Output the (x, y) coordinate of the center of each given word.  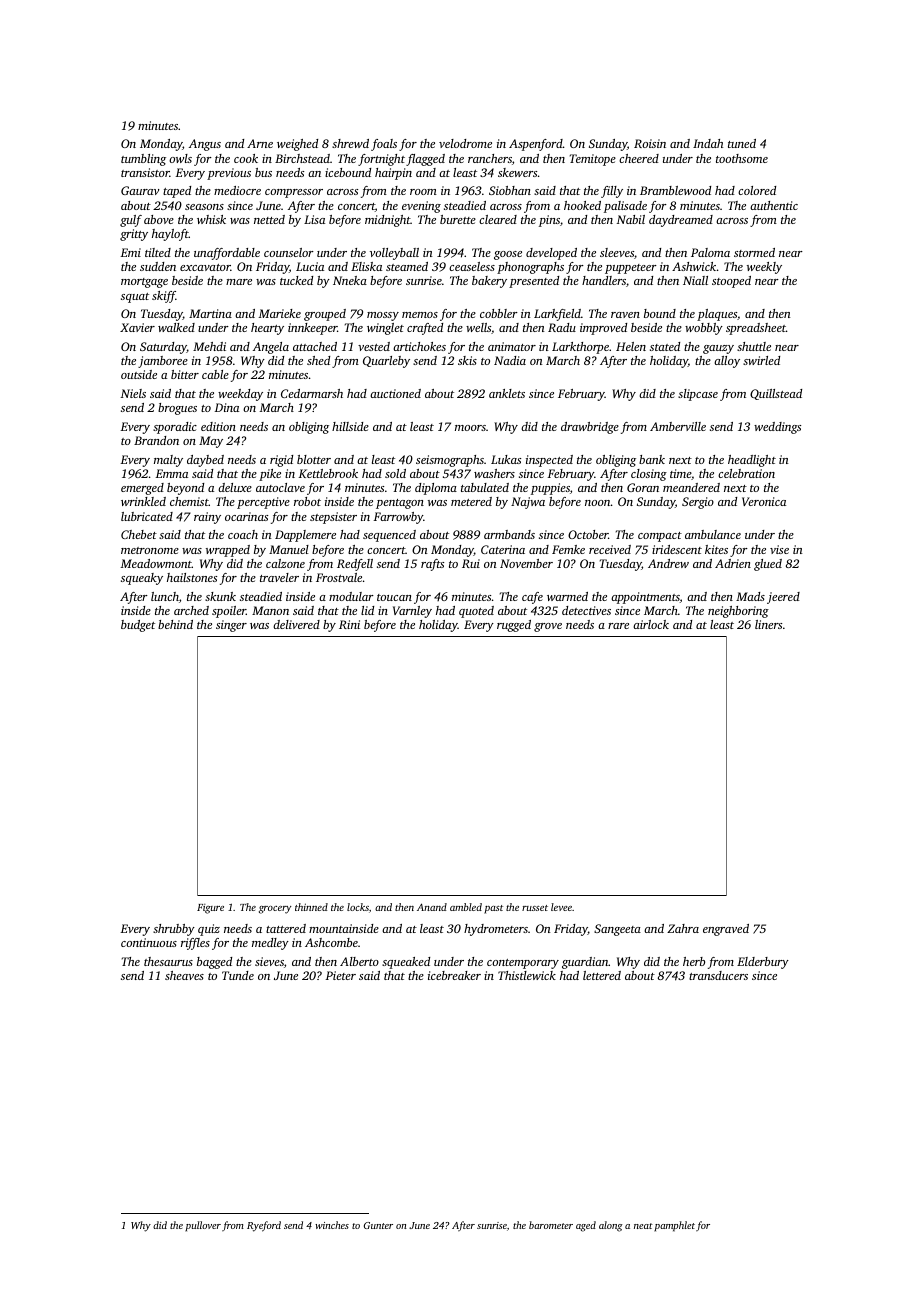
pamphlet (674, 1226)
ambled (466, 907)
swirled (761, 360)
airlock (651, 624)
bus (263, 172)
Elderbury (763, 963)
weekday (240, 395)
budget (138, 626)
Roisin (650, 143)
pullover (203, 1226)
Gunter (378, 1225)
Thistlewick (527, 975)
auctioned (395, 393)
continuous (149, 942)
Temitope (593, 160)
